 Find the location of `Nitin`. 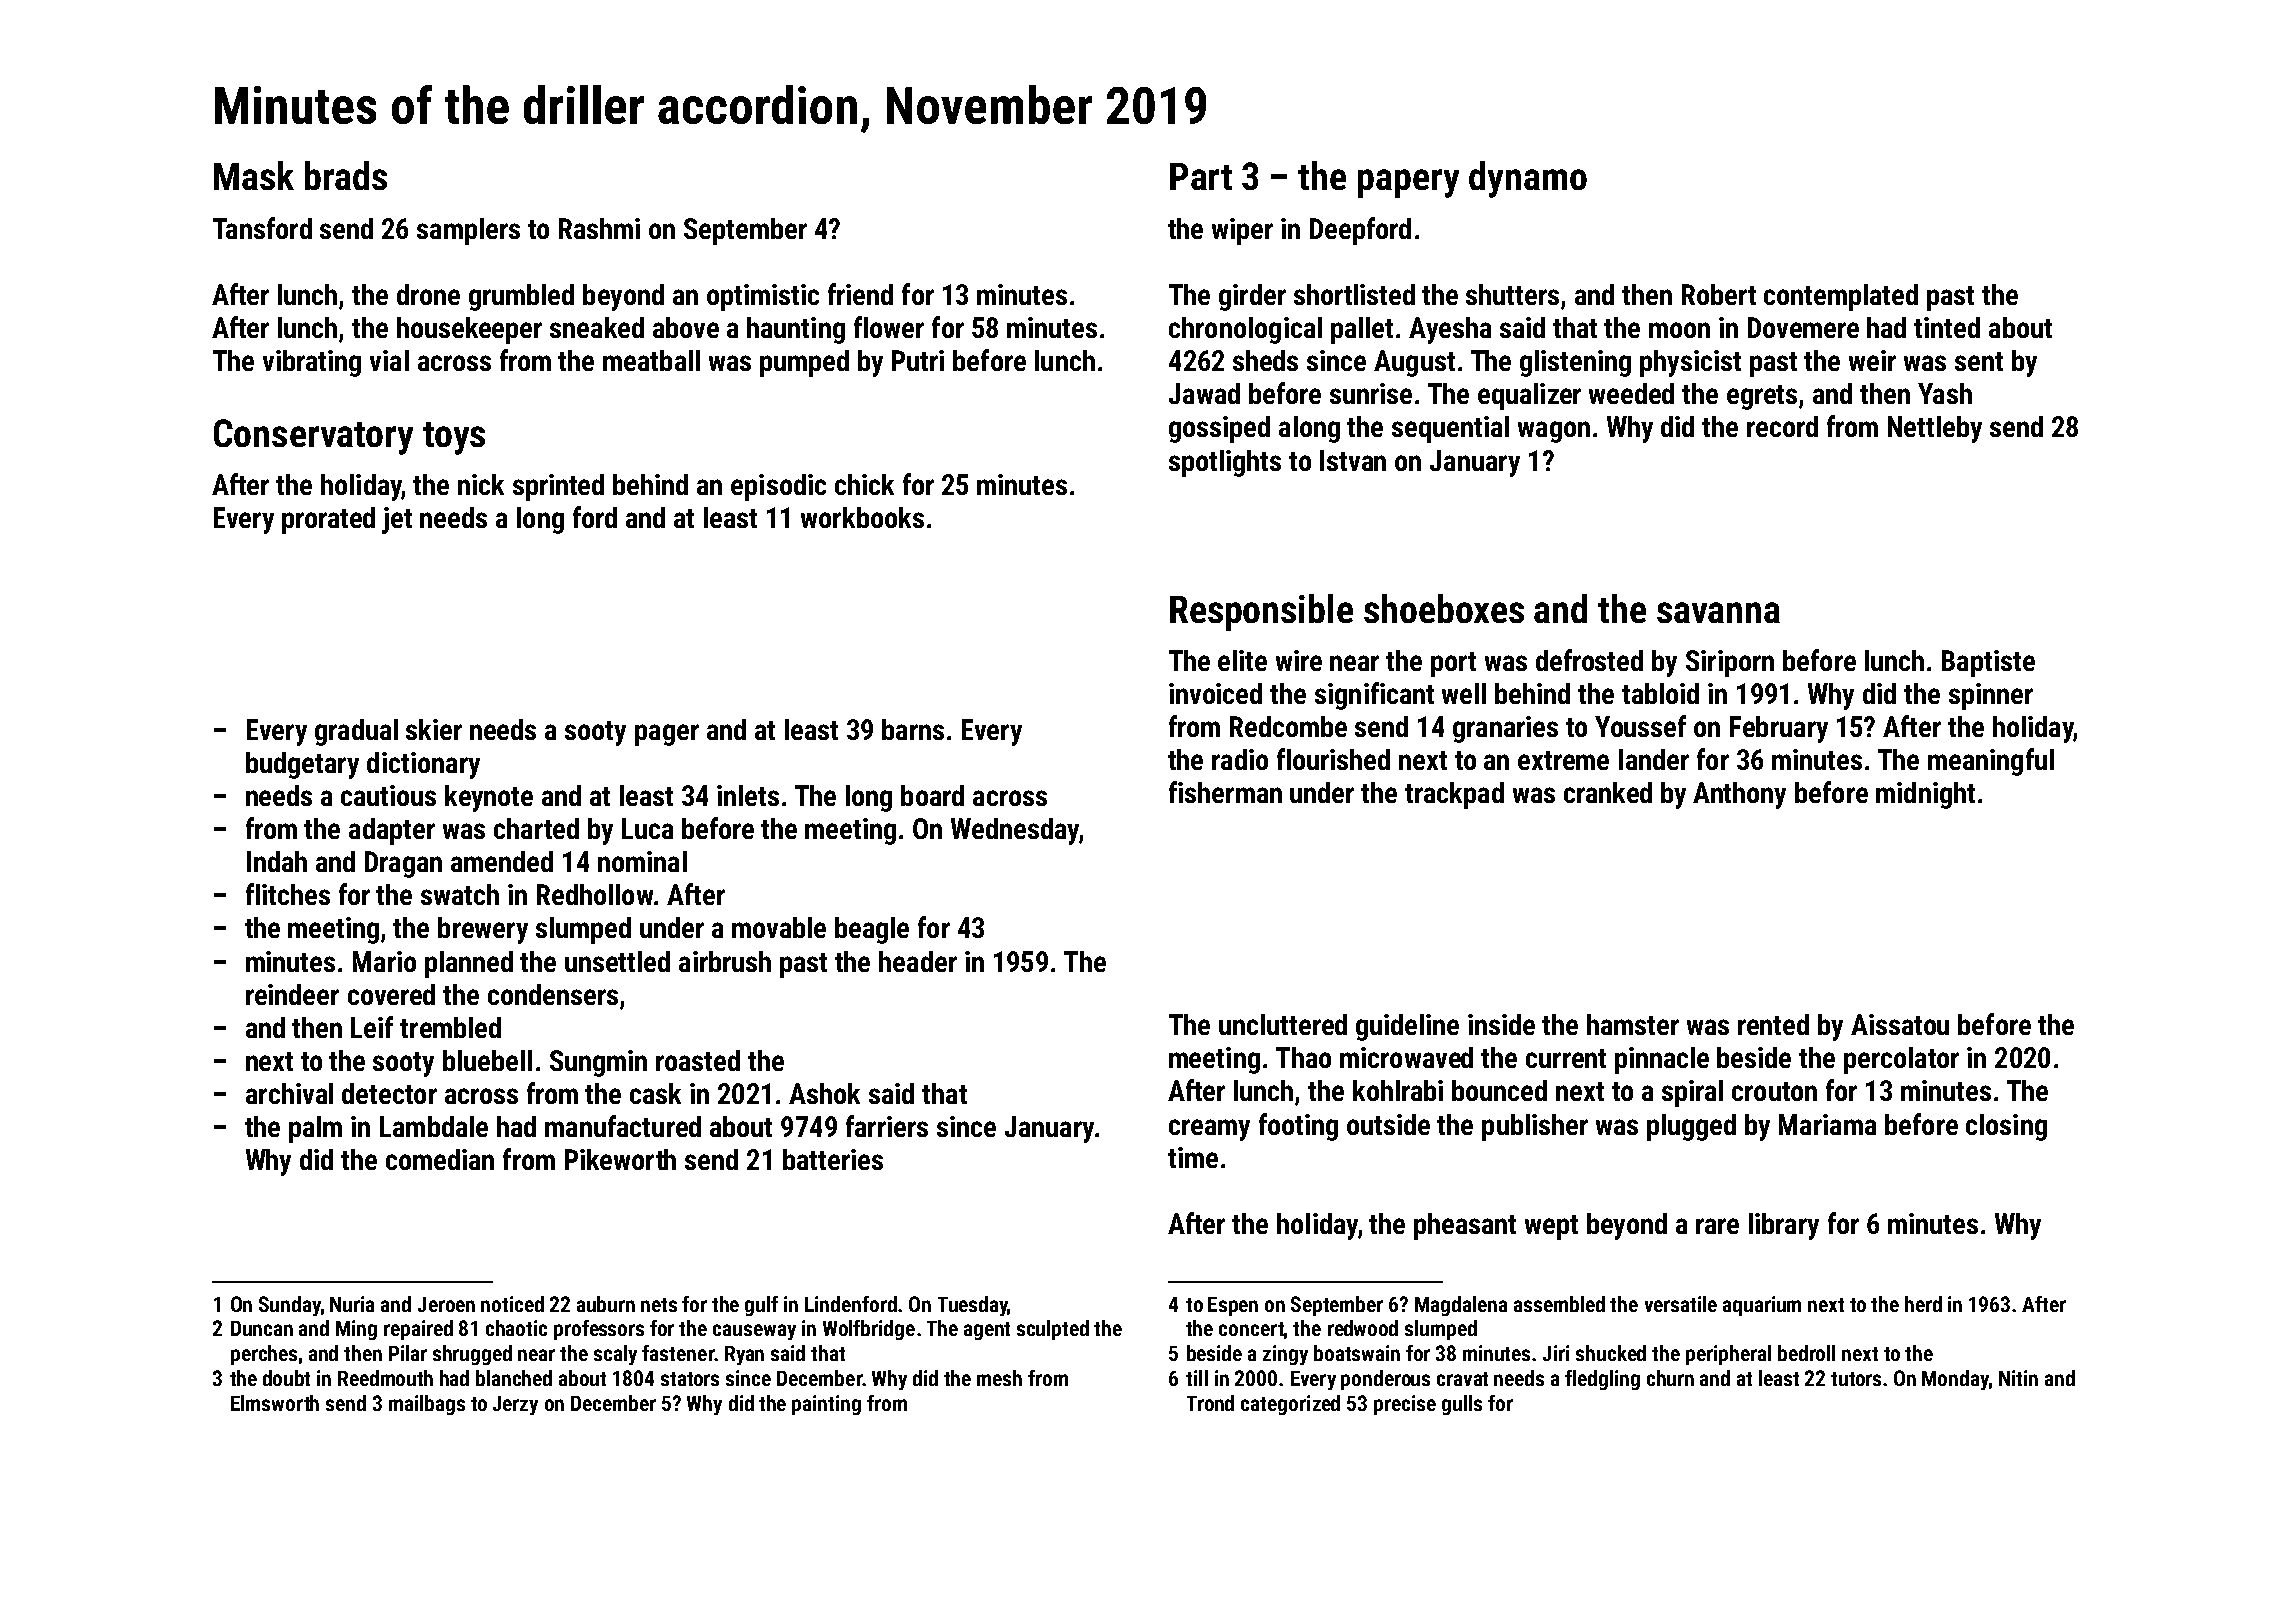

Nitin is located at coordinates (2018, 1378).
